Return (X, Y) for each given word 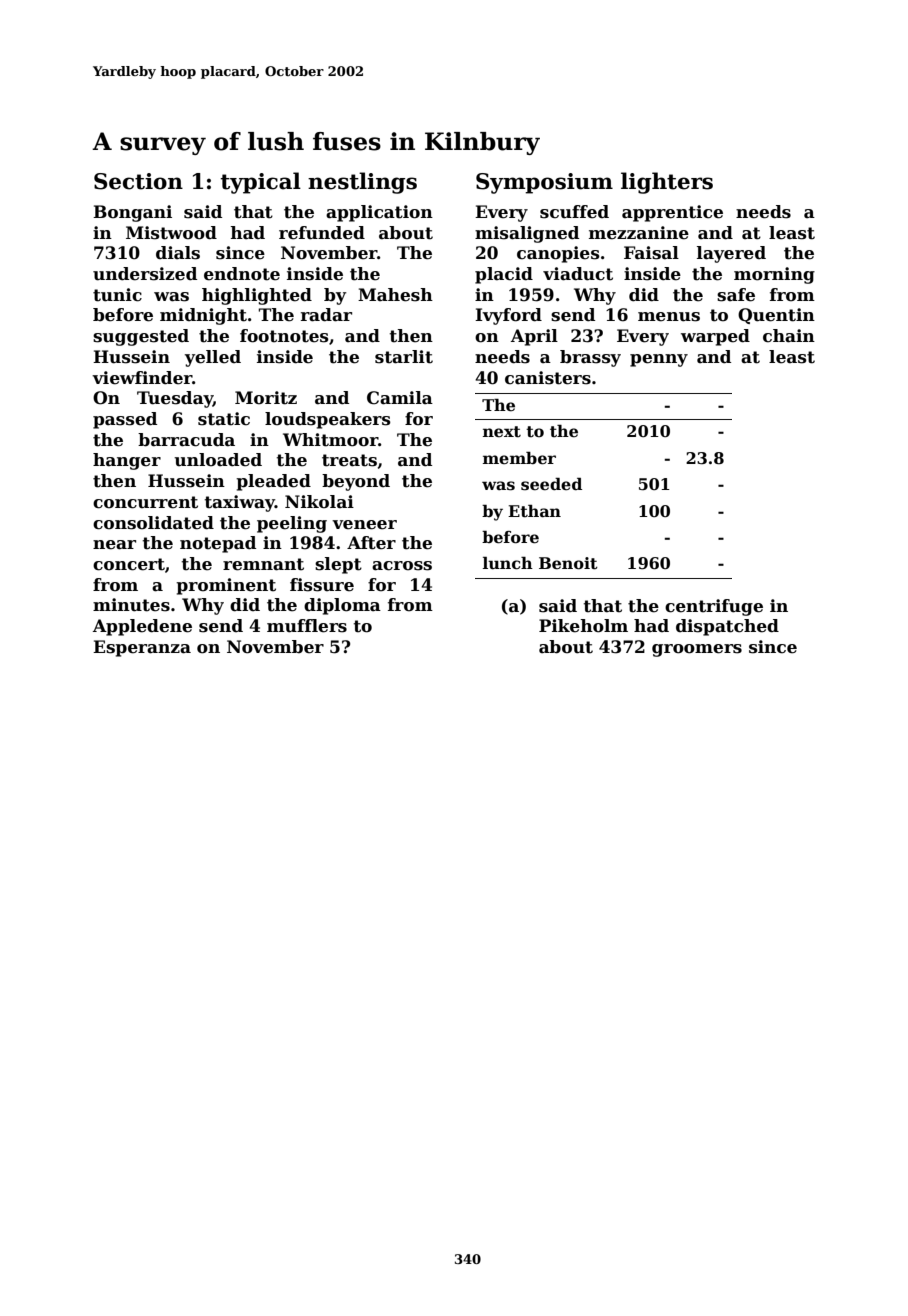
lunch (508, 563)
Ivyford (508, 316)
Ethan (534, 511)
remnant (263, 564)
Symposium (544, 183)
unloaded (218, 460)
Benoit (568, 563)
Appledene (142, 627)
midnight (203, 316)
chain (789, 336)
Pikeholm (583, 626)
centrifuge (714, 607)
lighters (667, 183)
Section (138, 181)
